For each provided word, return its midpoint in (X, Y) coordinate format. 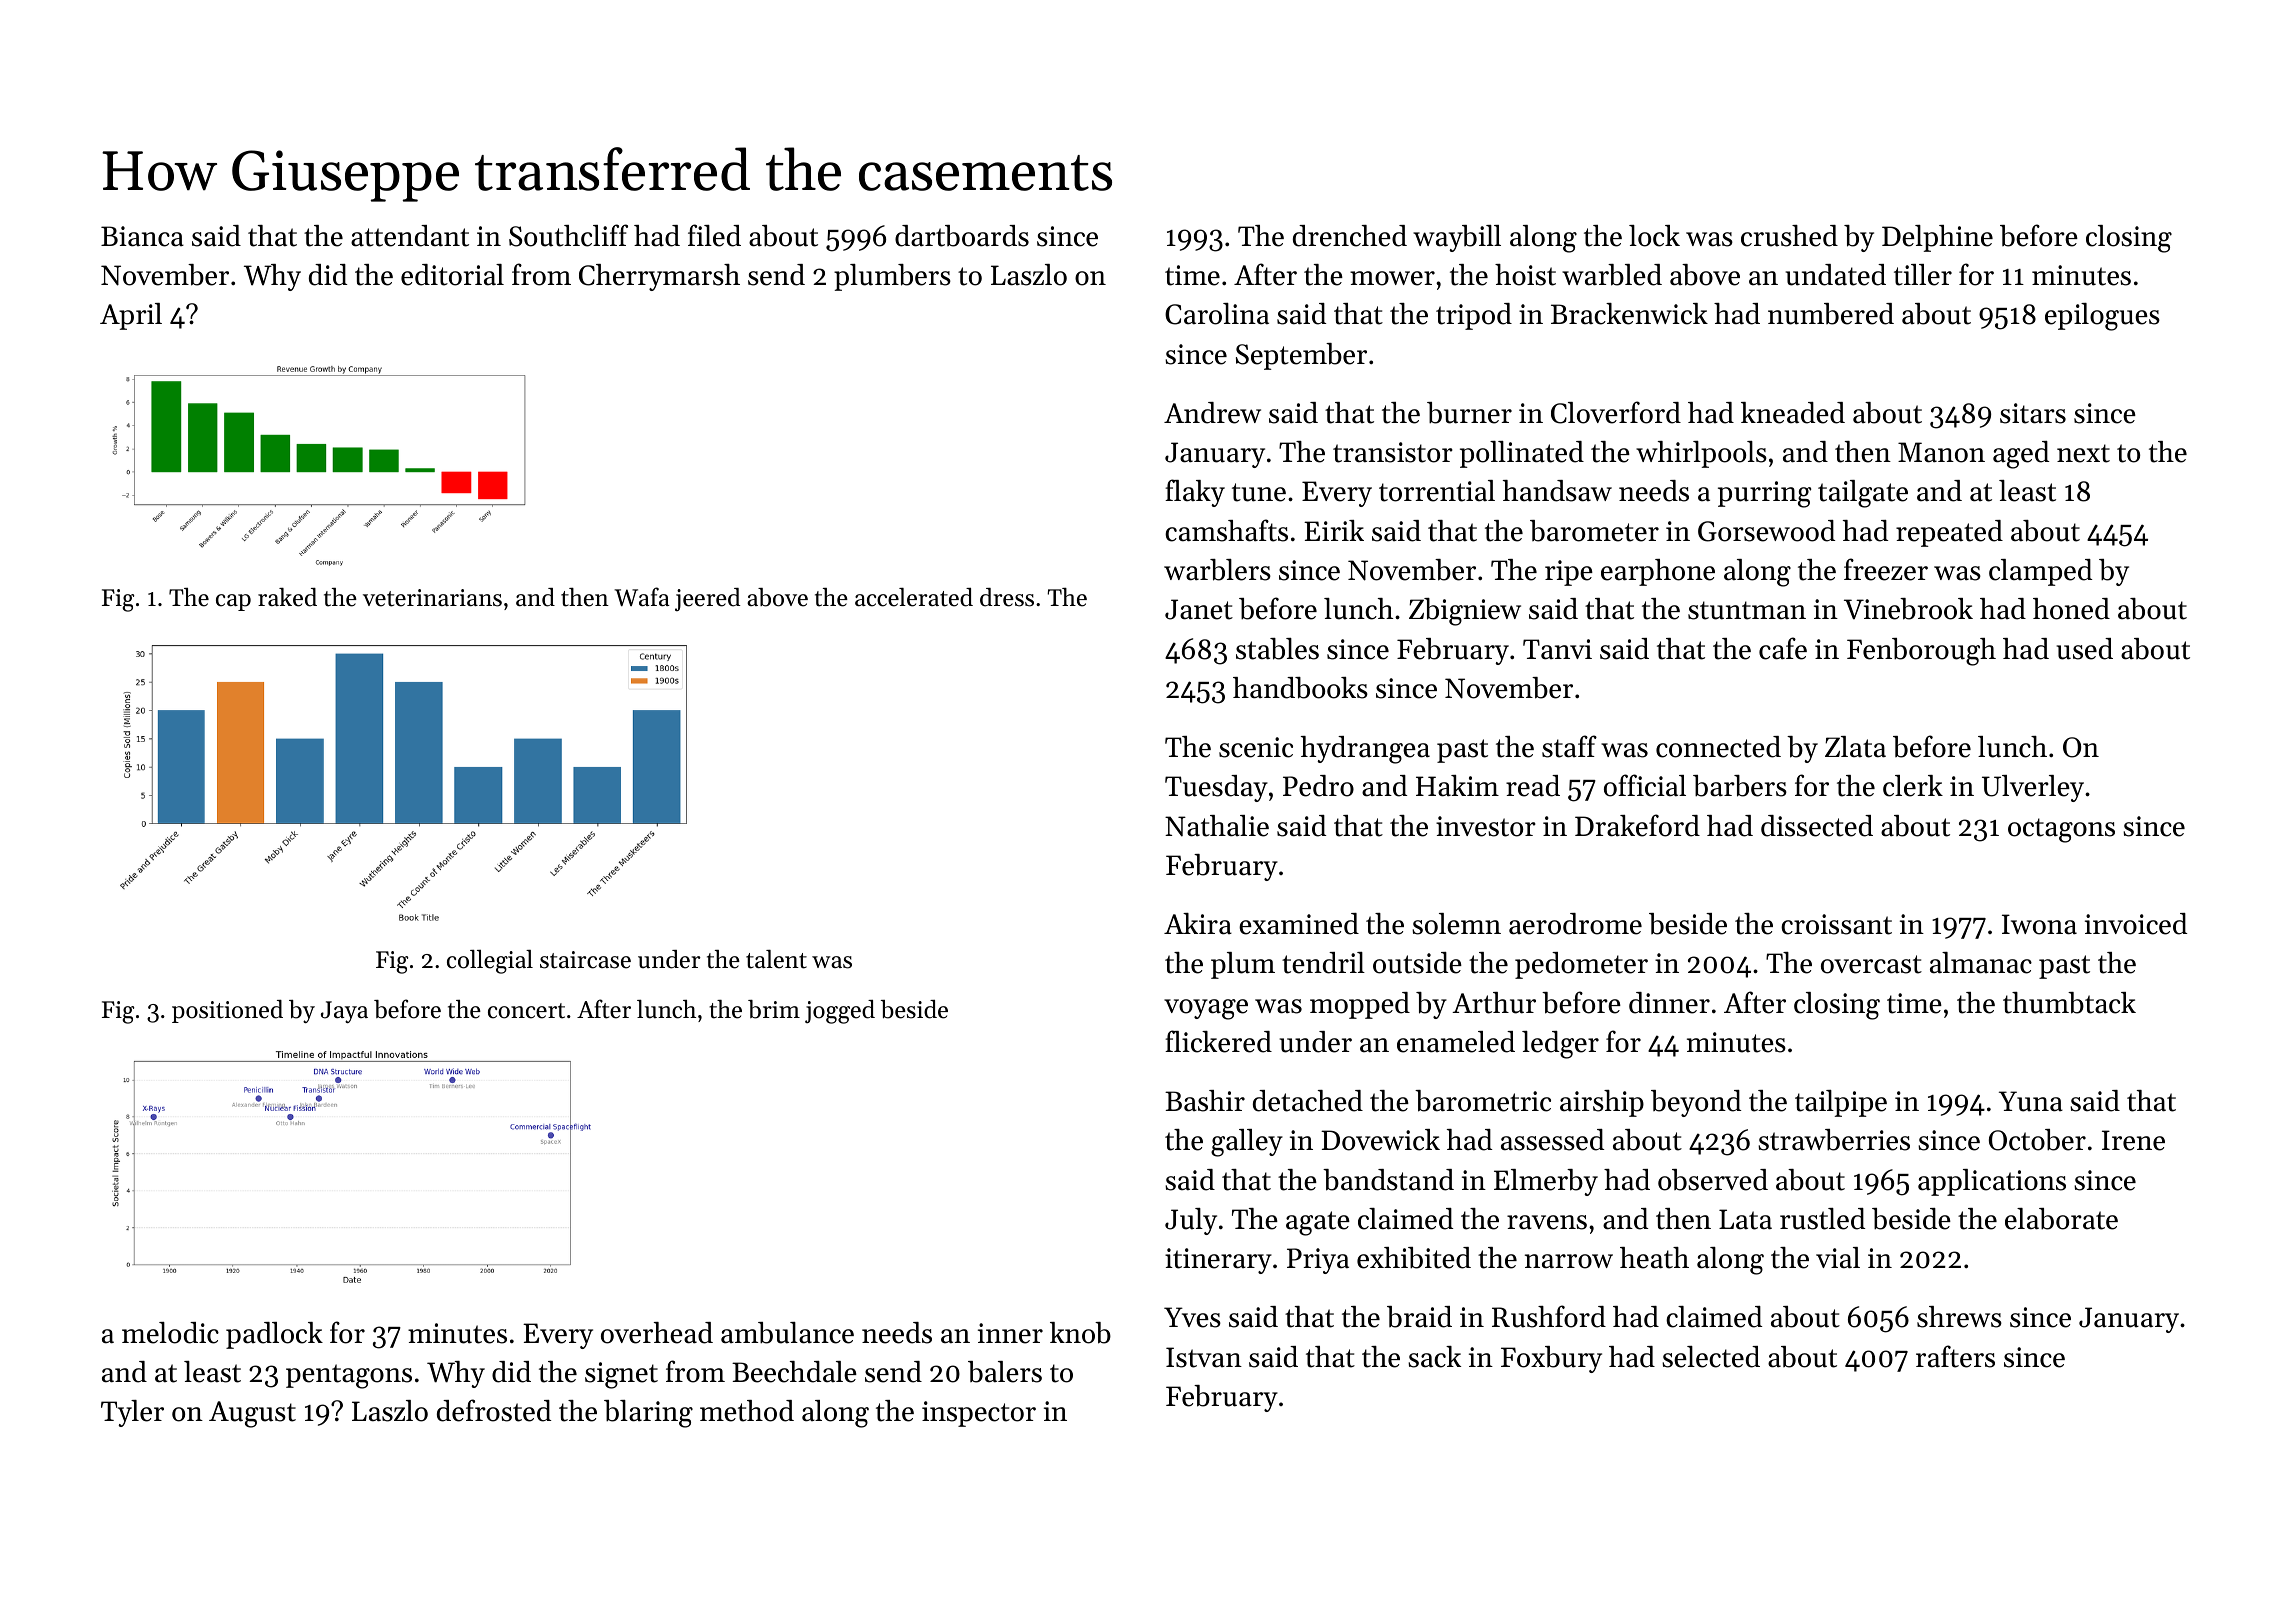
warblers (1217, 570)
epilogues (2102, 317)
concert (526, 1011)
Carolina (1217, 314)
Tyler (132, 1413)
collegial (490, 962)
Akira (1198, 924)
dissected (1817, 826)
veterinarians (432, 598)
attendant (410, 236)
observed (1713, 1180)
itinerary (1218, 1261)
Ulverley (2033, 788)
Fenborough (1921, 652)
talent (776, 959)
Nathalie (1217, 826)
